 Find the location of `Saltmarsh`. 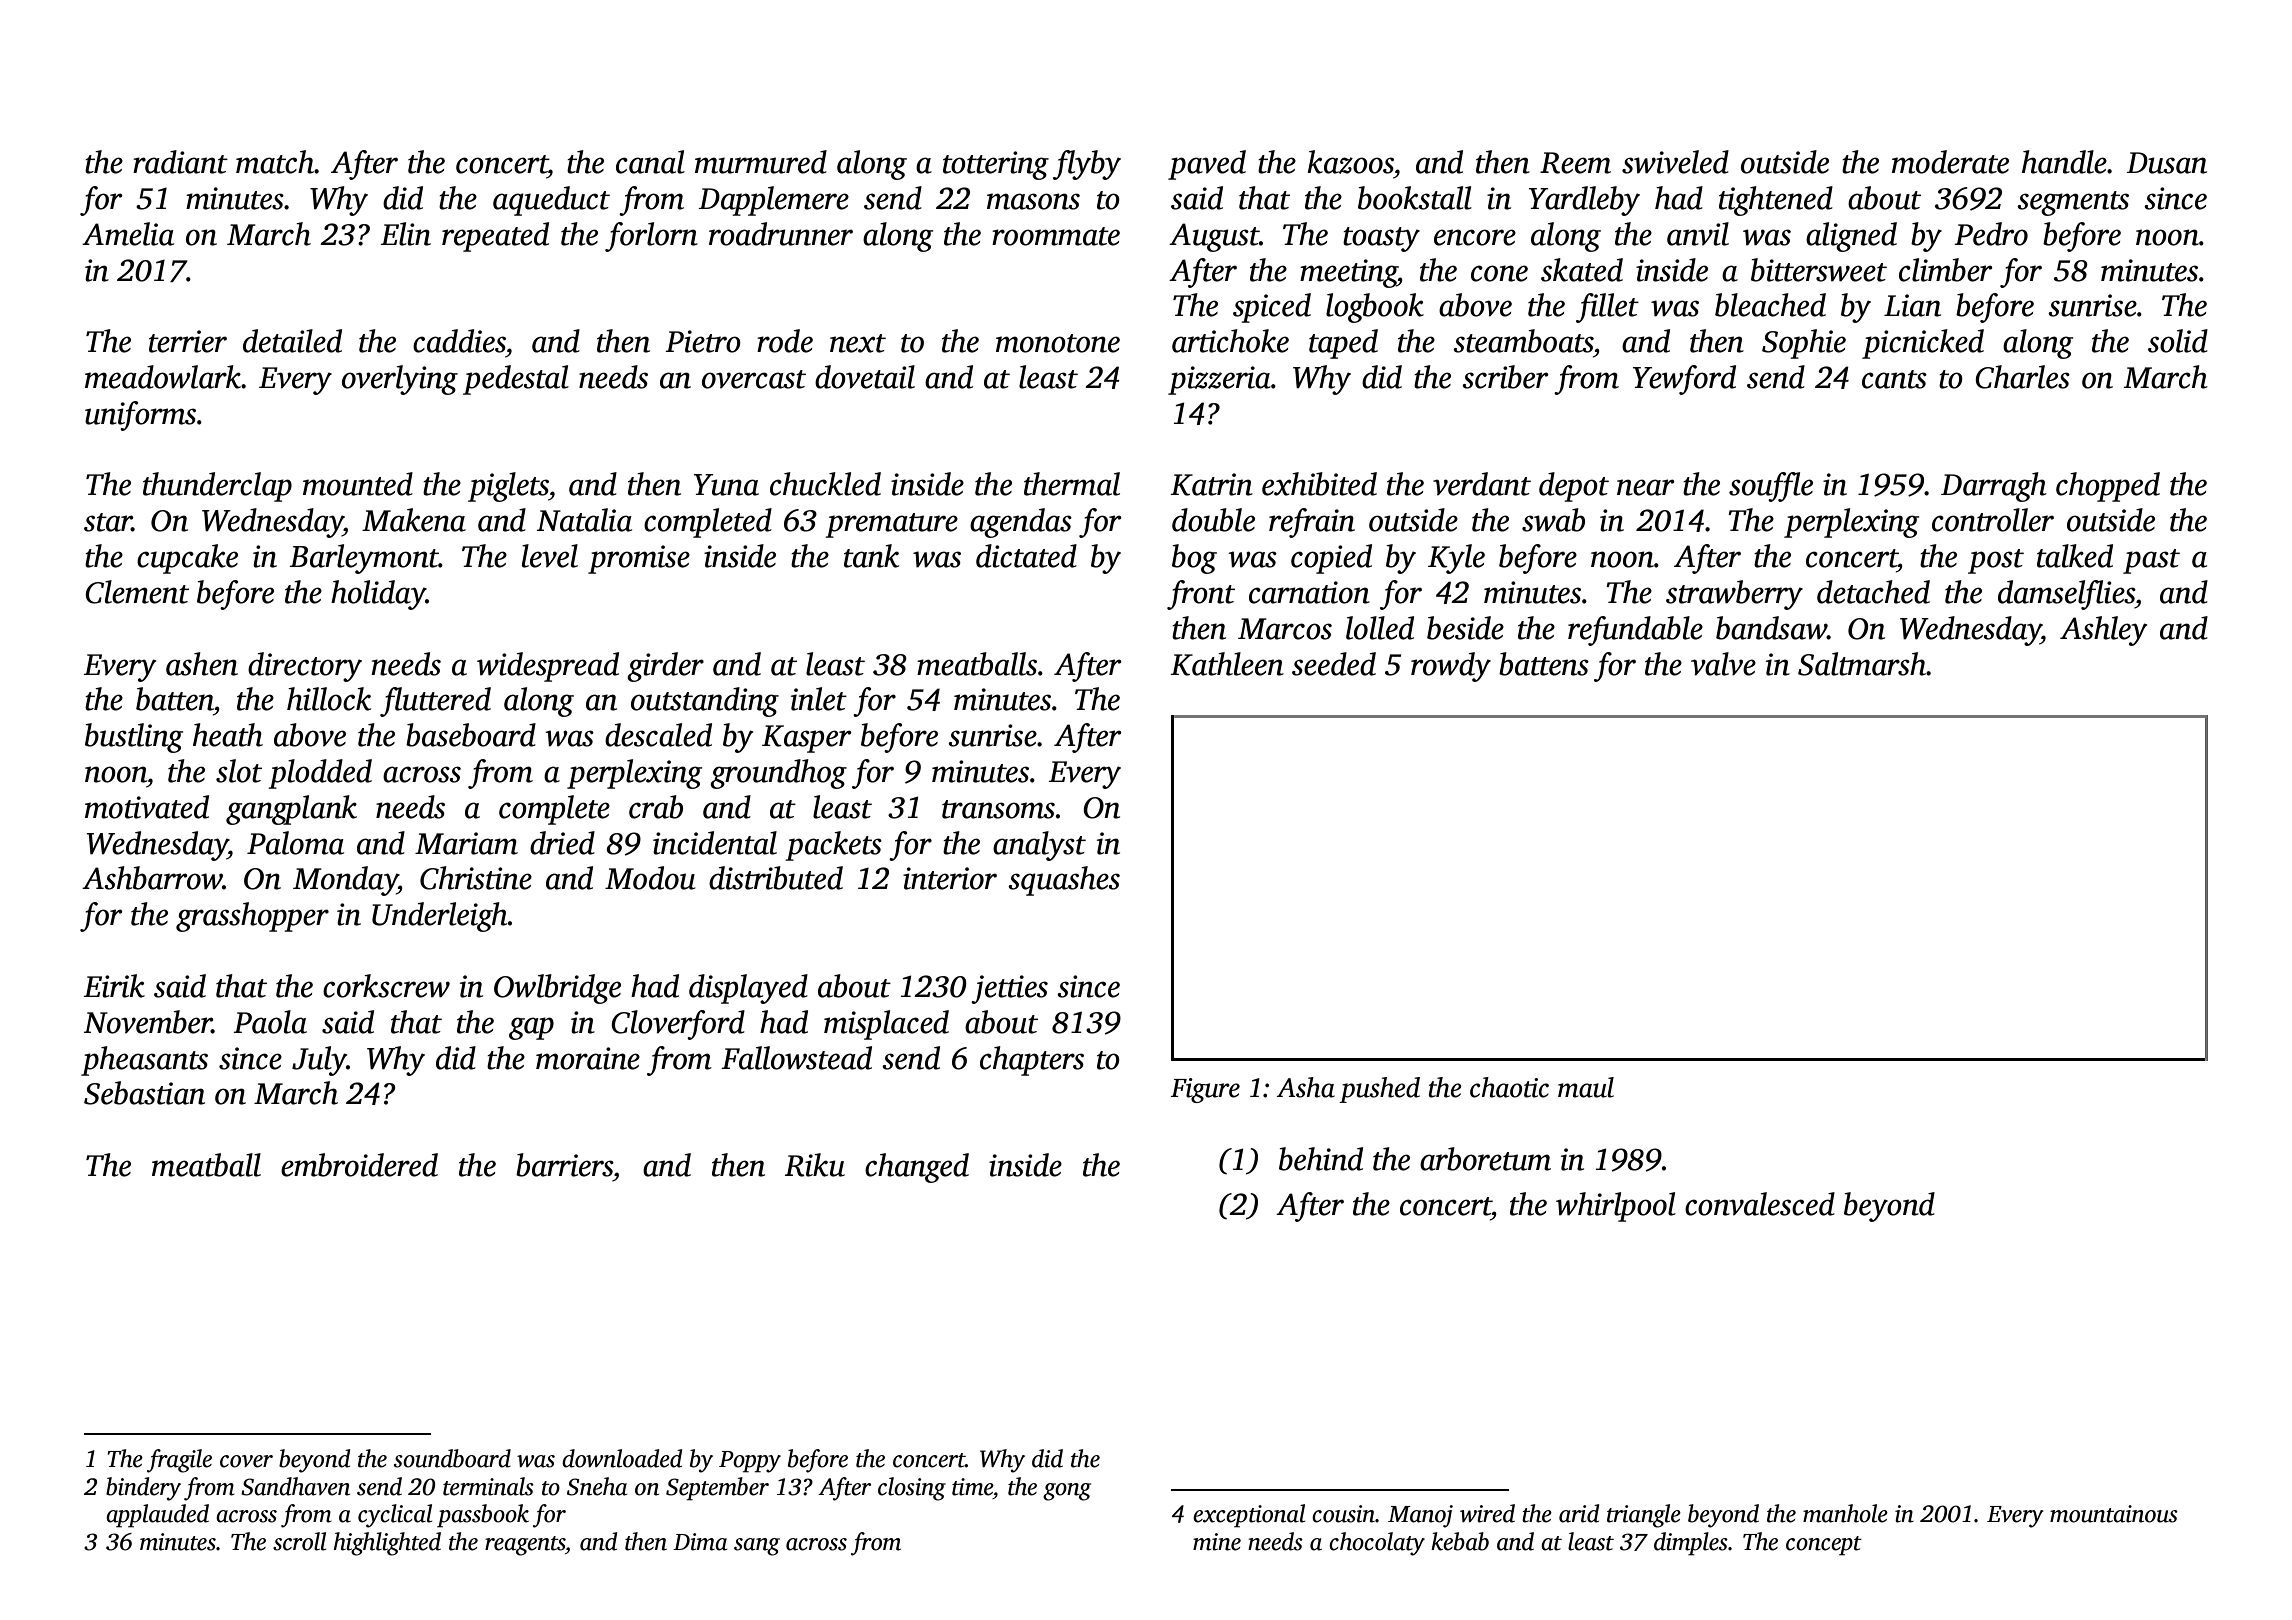

Saltmarsh is located at coordinates (1862, 664).
